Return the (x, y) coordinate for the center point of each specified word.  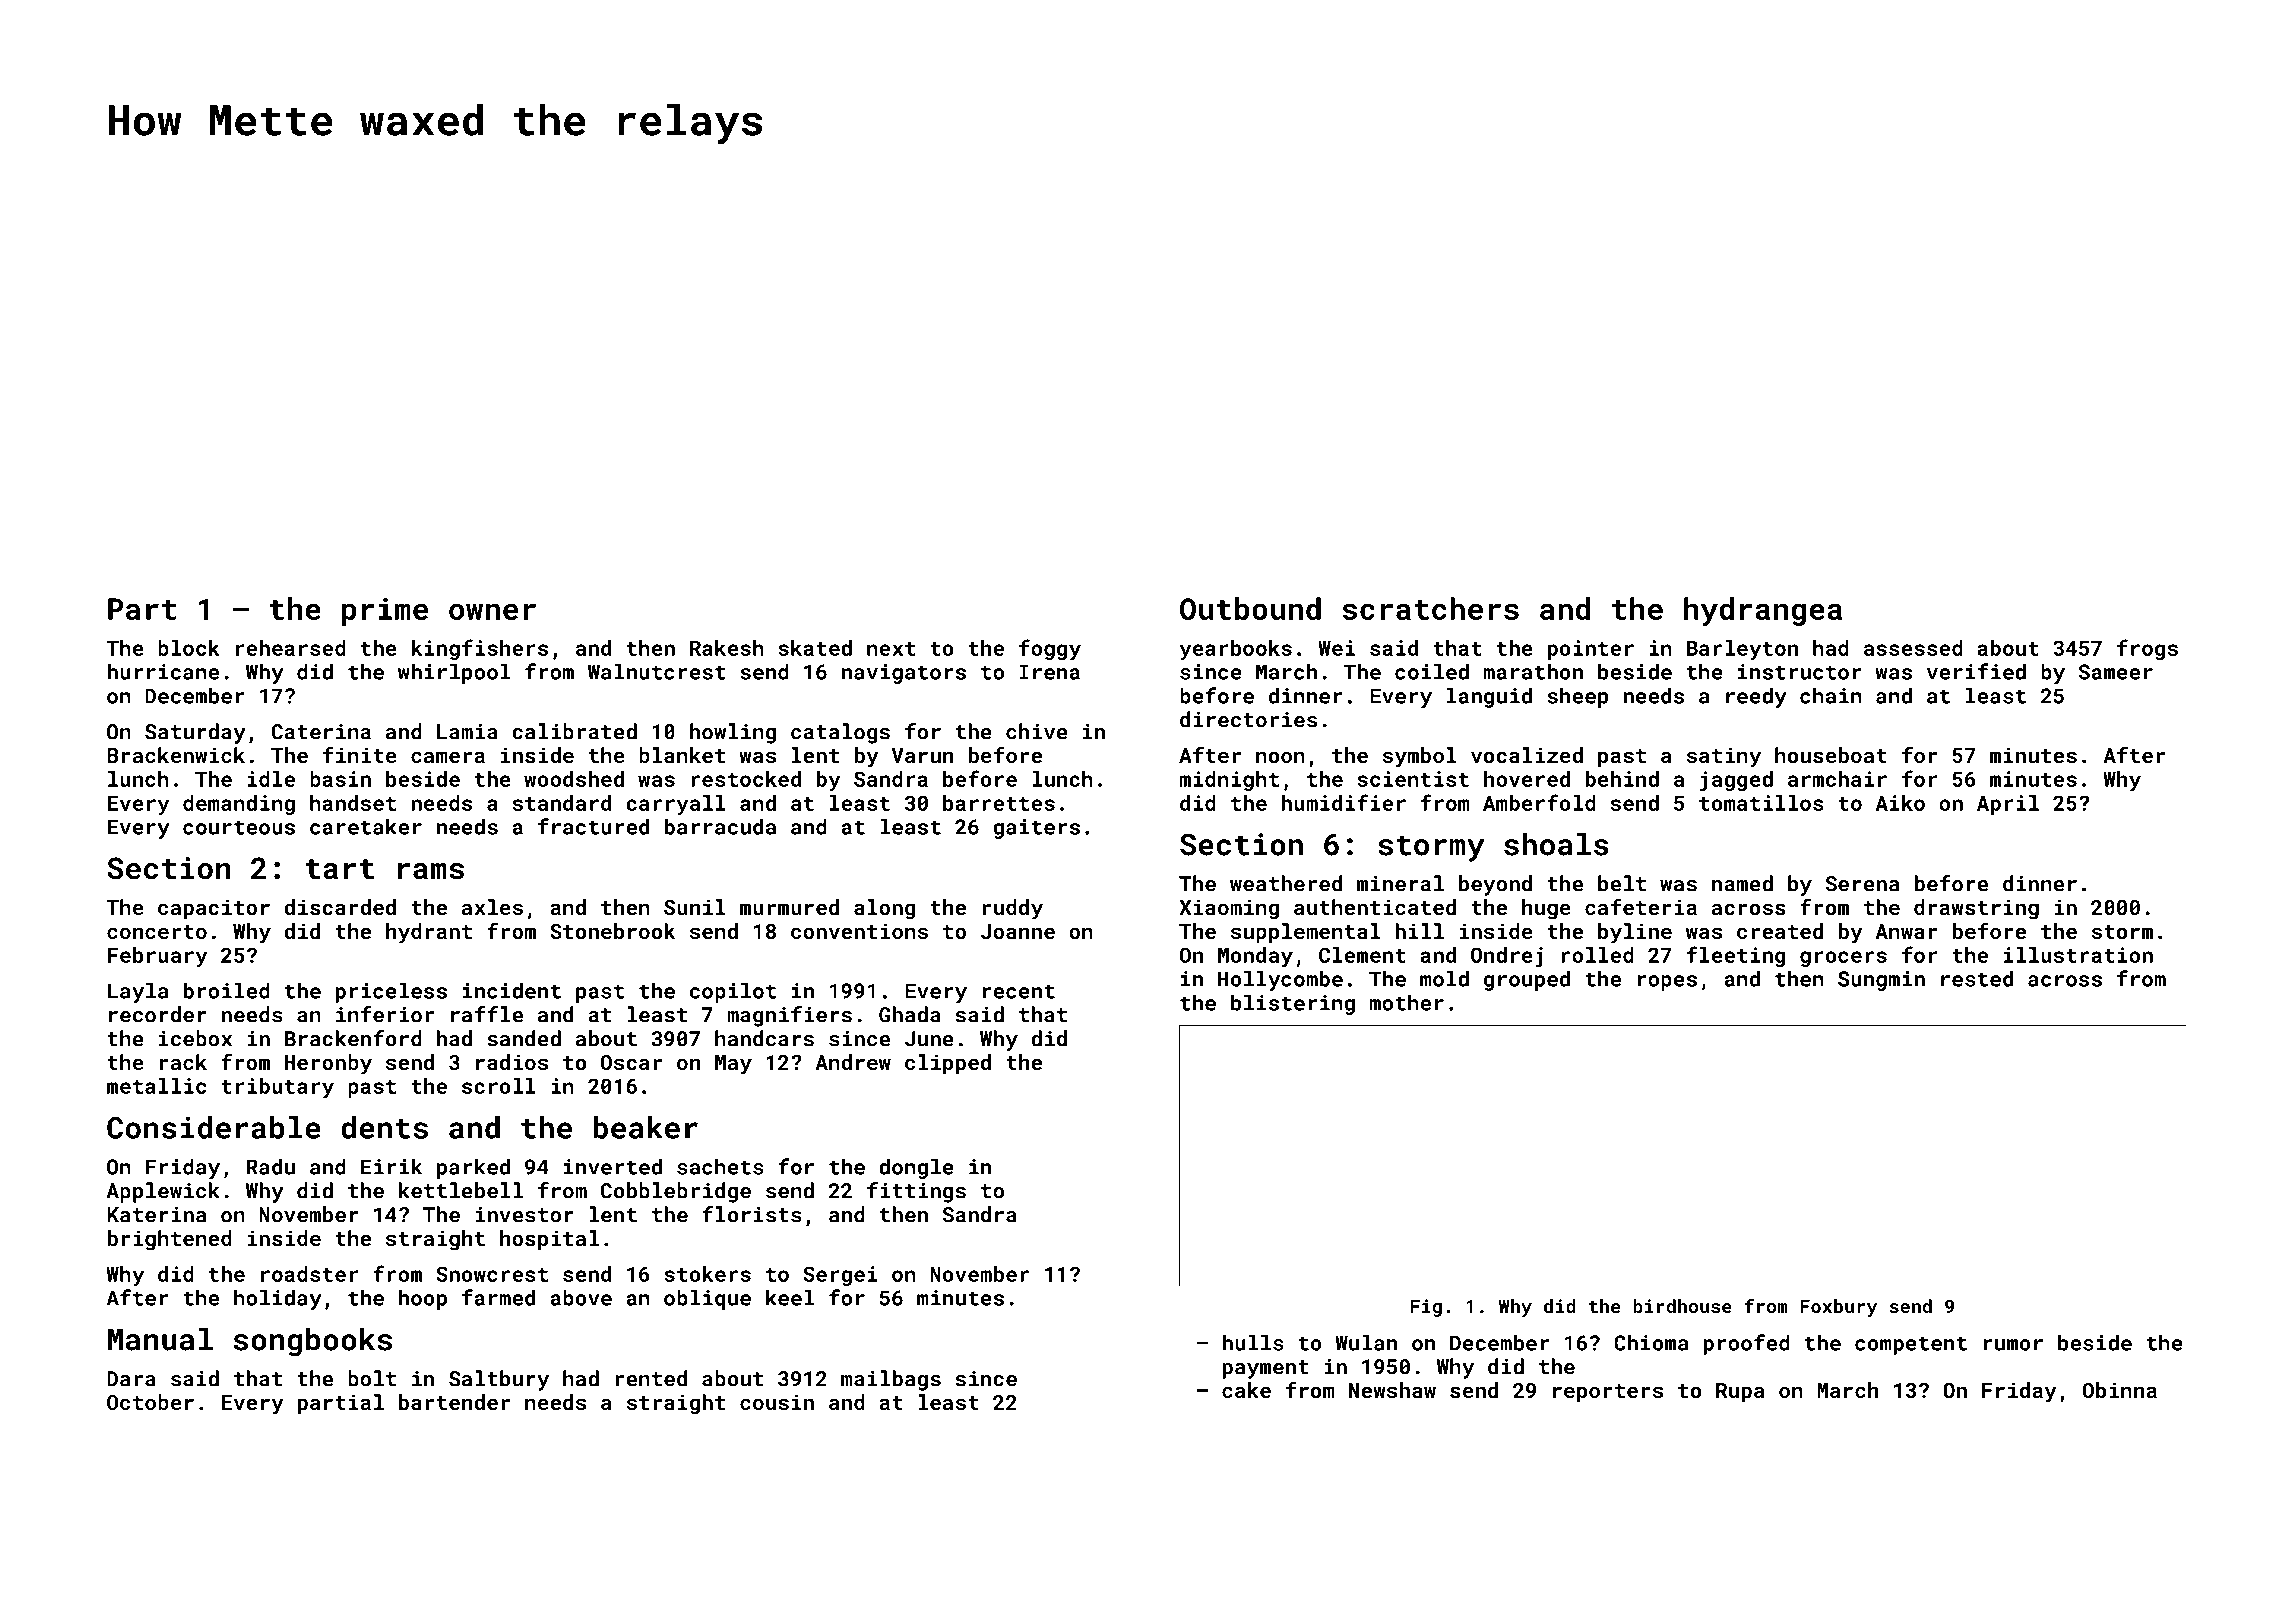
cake (1246, 1390)
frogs (2147, 649)
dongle (916, 1168)
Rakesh (727, 648)
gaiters (1036, 829)
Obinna (2120, 1390)
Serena (1862, 884)
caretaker (366, 826)
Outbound (1250, 608)
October (150, 1402)
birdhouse (1682, 1306)
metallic (156, 1086)
